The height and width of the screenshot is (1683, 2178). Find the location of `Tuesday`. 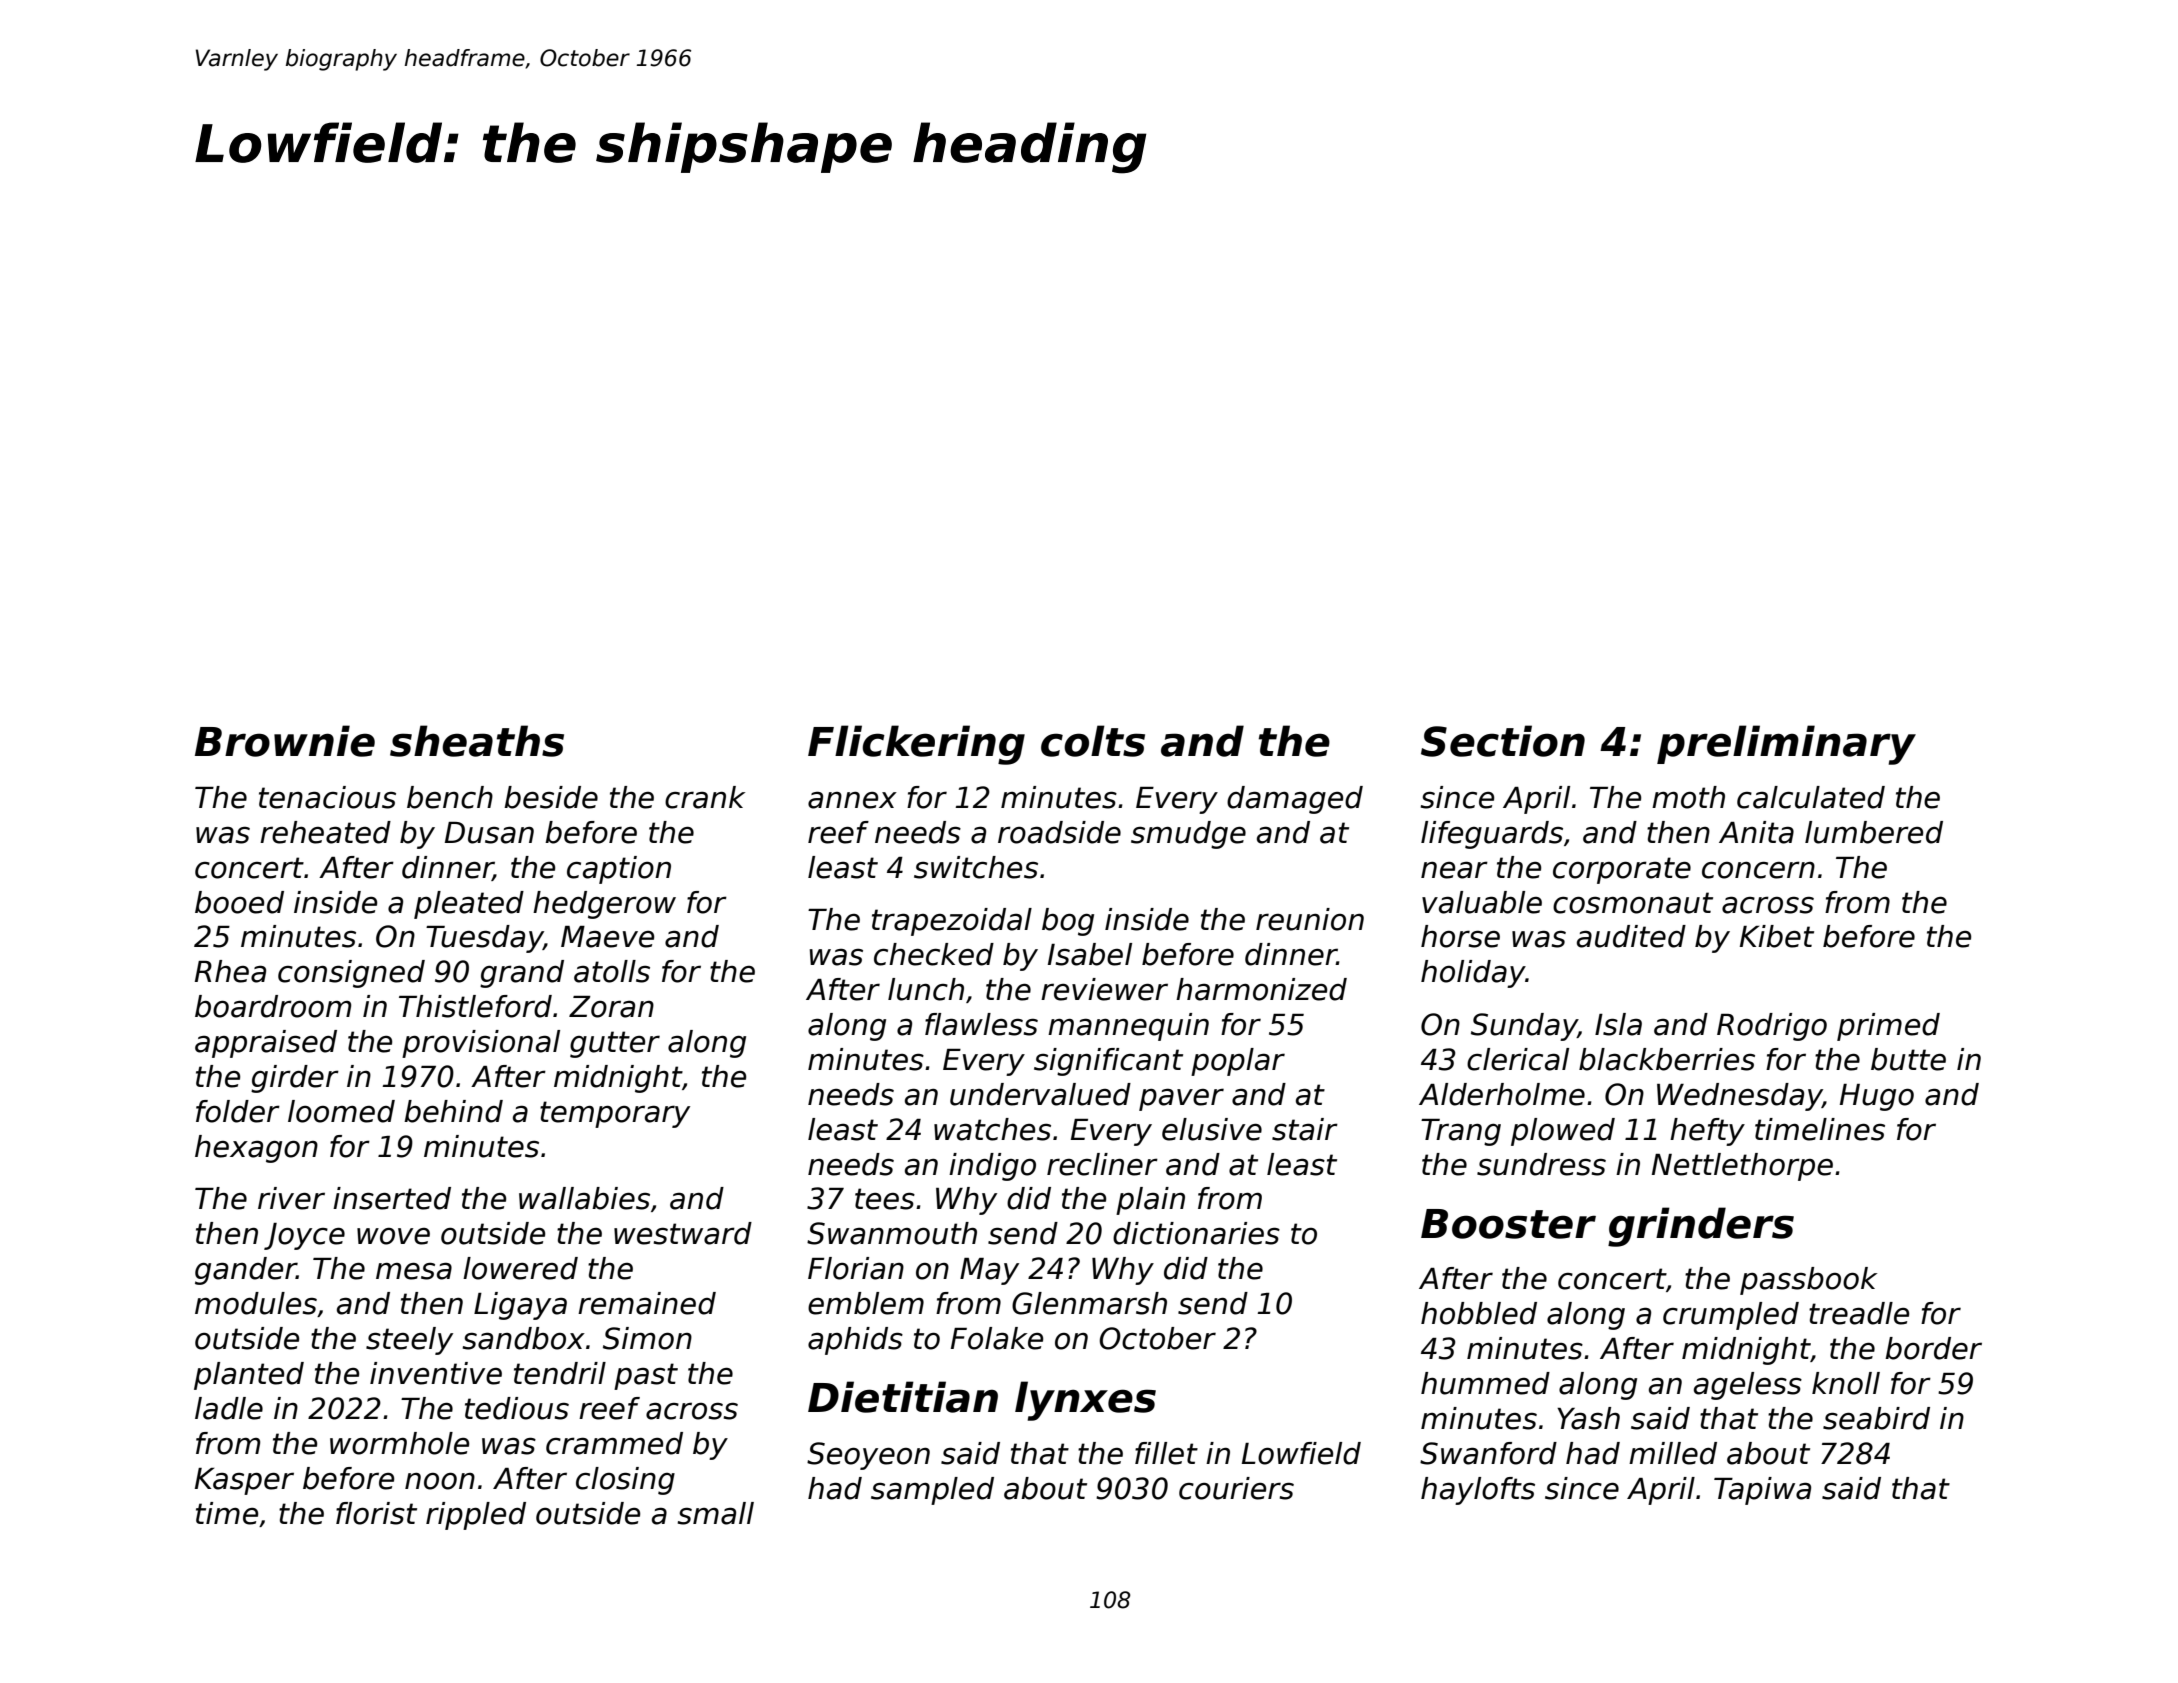

Tuesday is located at coordinates (484, 939).
